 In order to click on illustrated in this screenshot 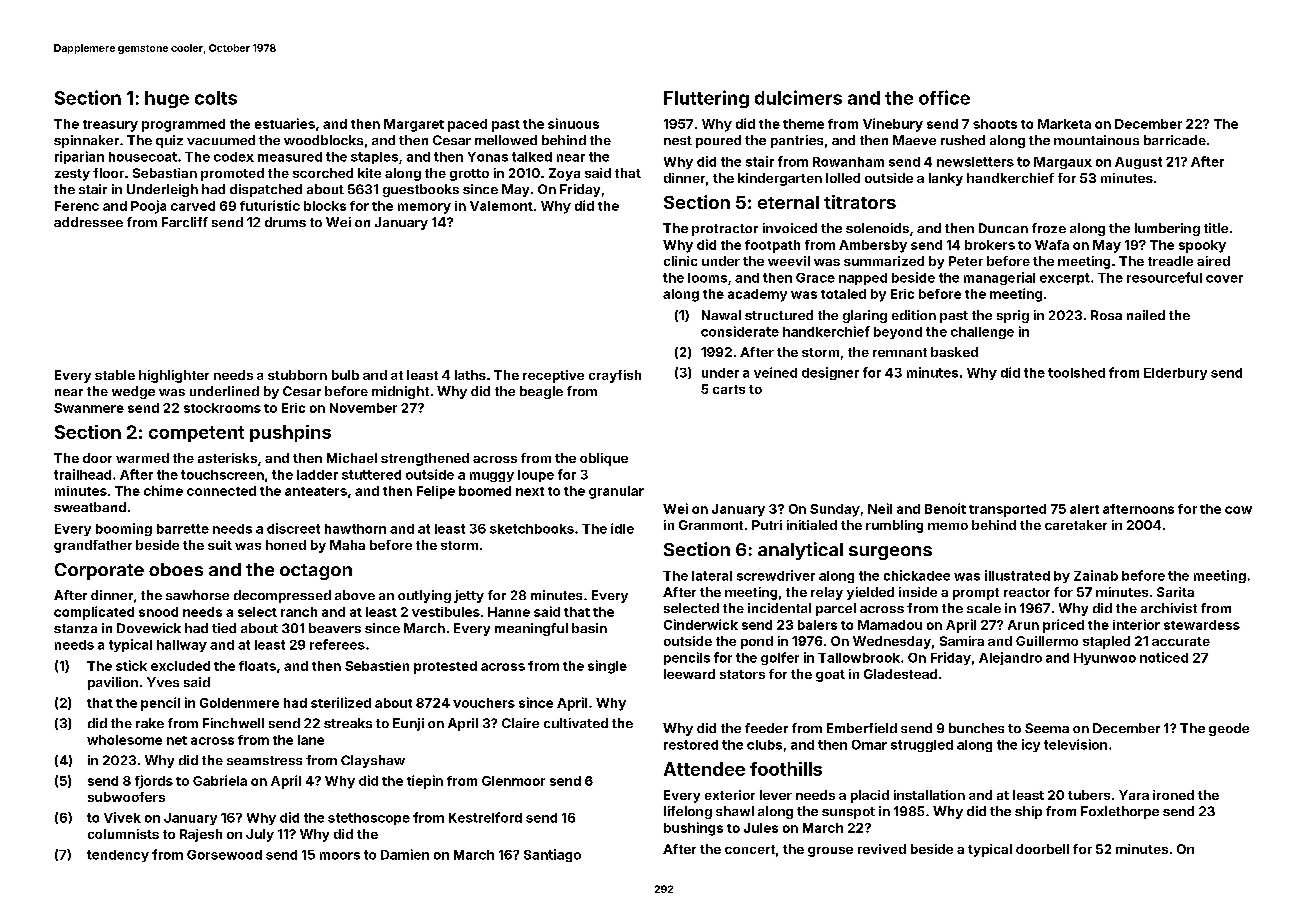, I will do `click(1017, 575)`.
